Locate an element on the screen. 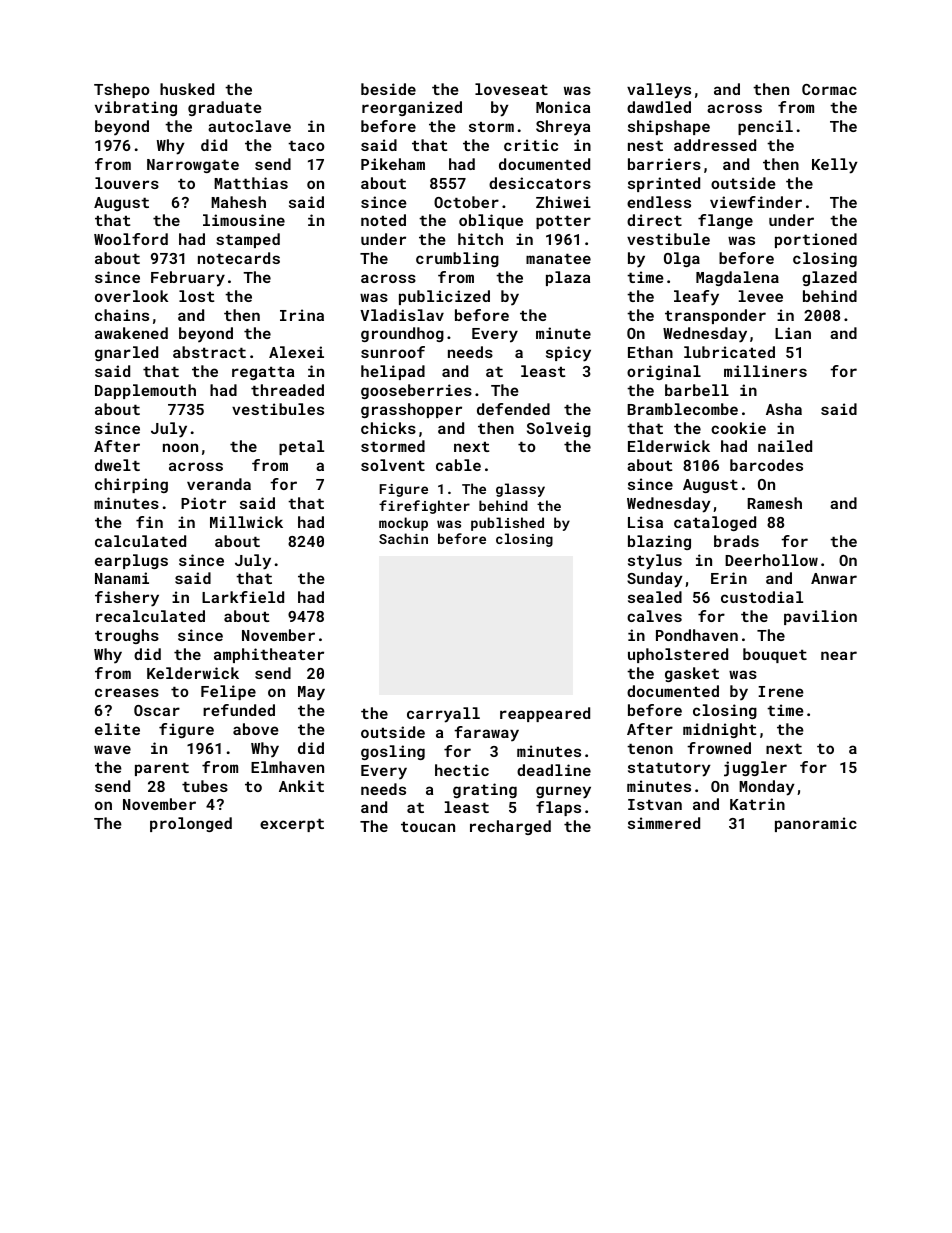 This screenshot has width=952, height=1233. toucan is located at coordinates (428, 827).
